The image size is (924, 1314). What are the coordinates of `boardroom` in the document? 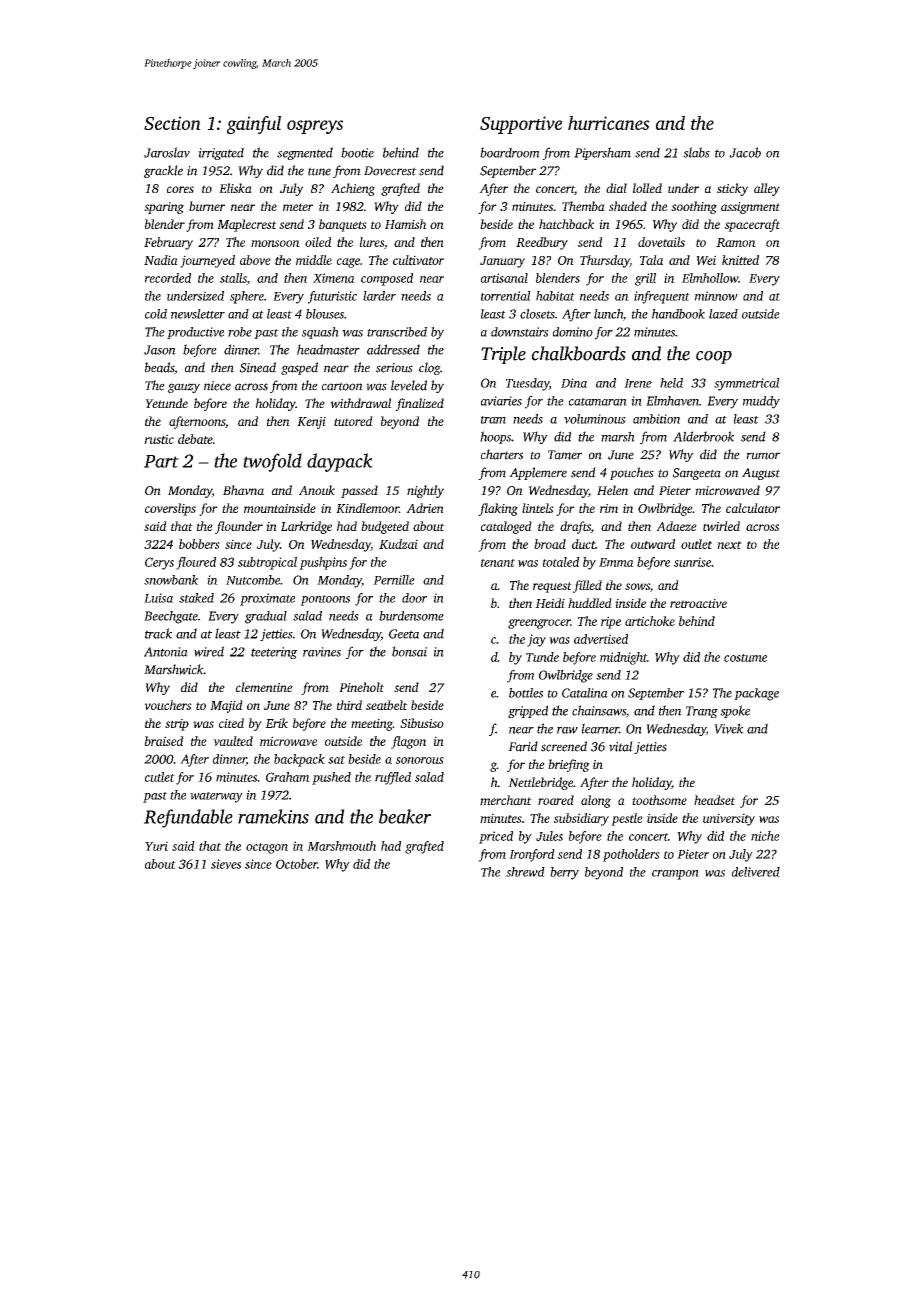 It's located at (510, 152).
